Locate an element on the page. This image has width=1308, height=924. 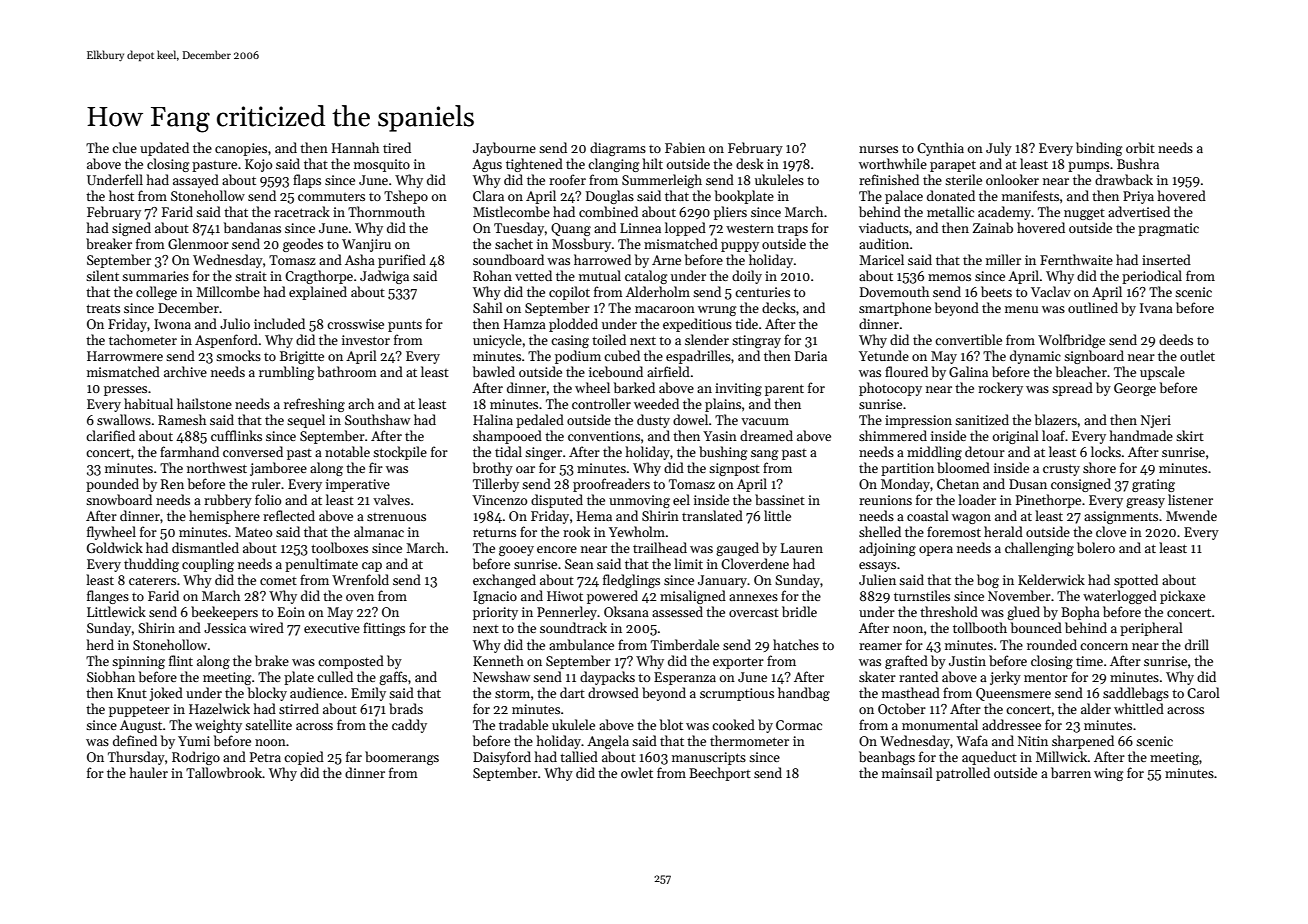
brothy is located at coordinates (493, 469).
